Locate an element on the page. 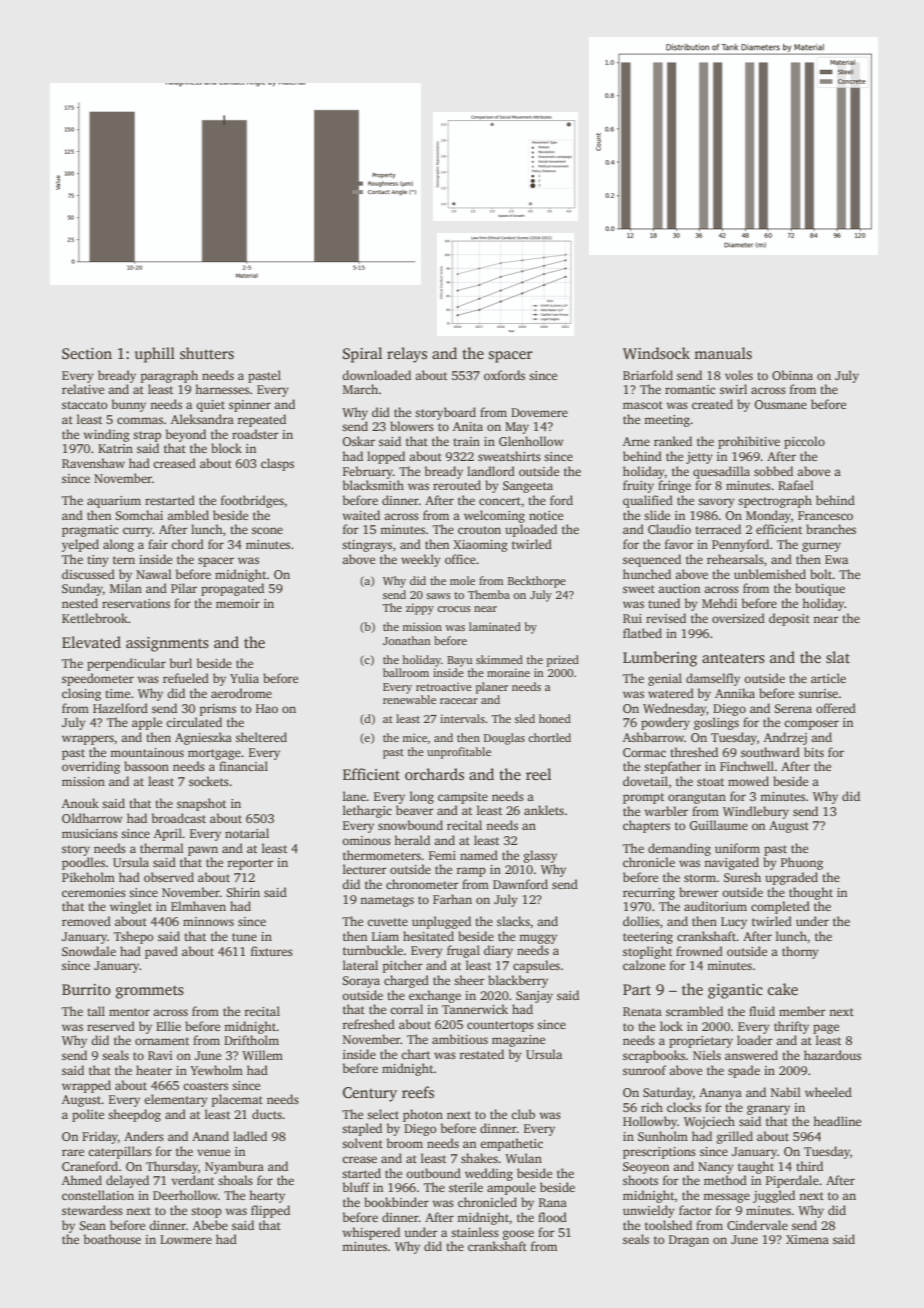 The width and height of the document is (924, 1308). ambitious is located at coordinates (460, 1039).
